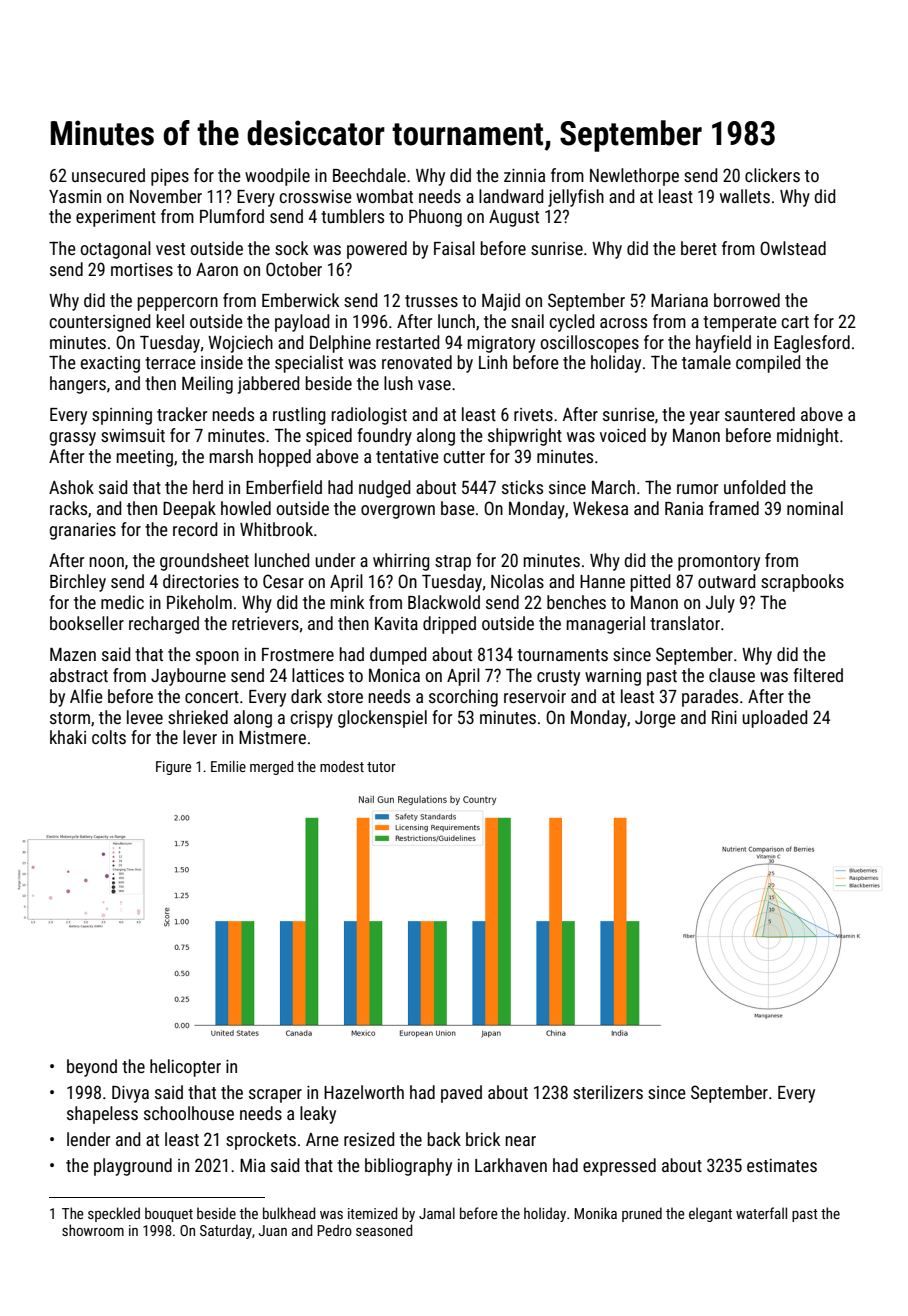 This image has height=1316, width=908. I want to click on Arne, so click(322, 1139).
